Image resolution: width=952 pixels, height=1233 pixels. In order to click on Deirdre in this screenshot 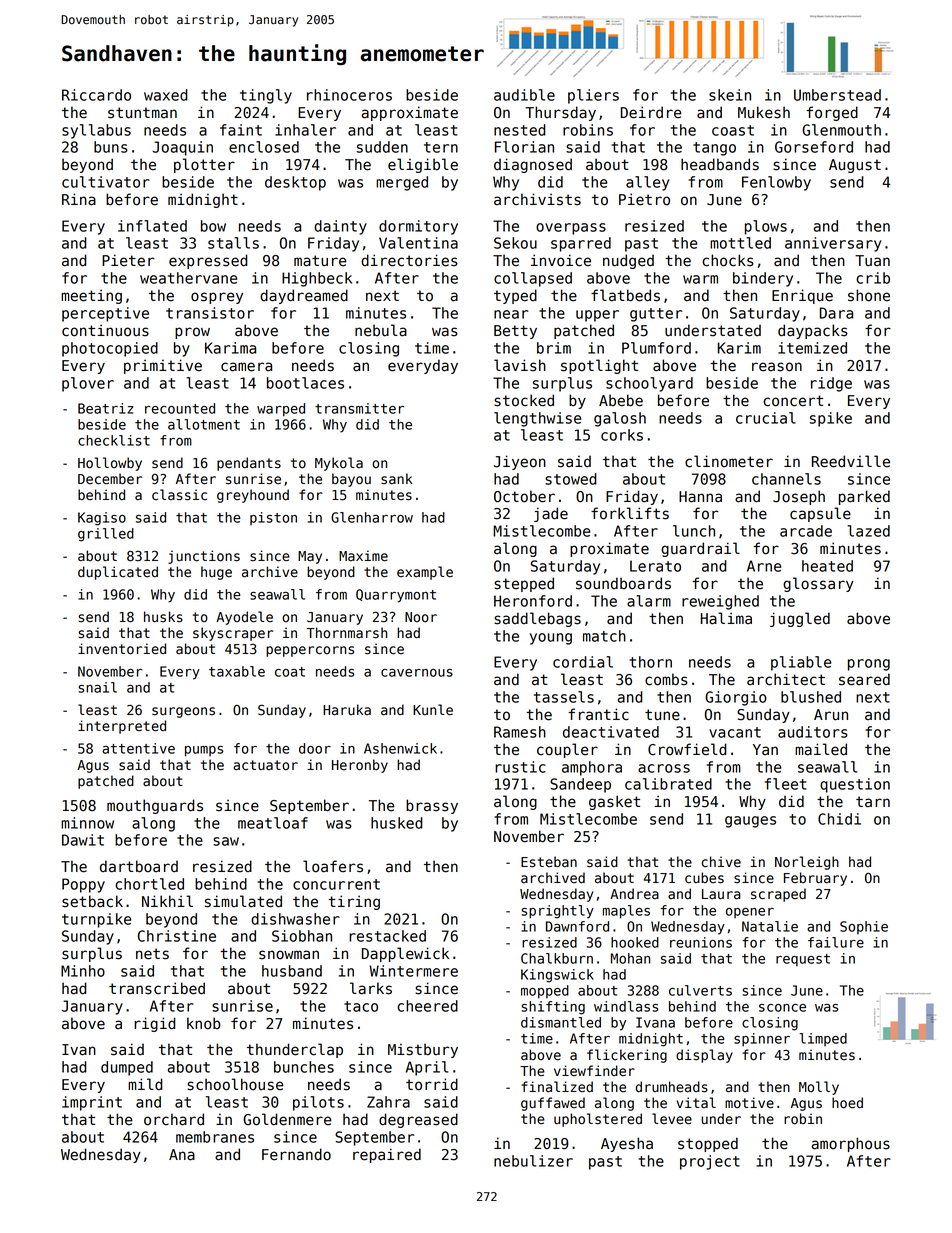, I will do `click(651, 112)`.
